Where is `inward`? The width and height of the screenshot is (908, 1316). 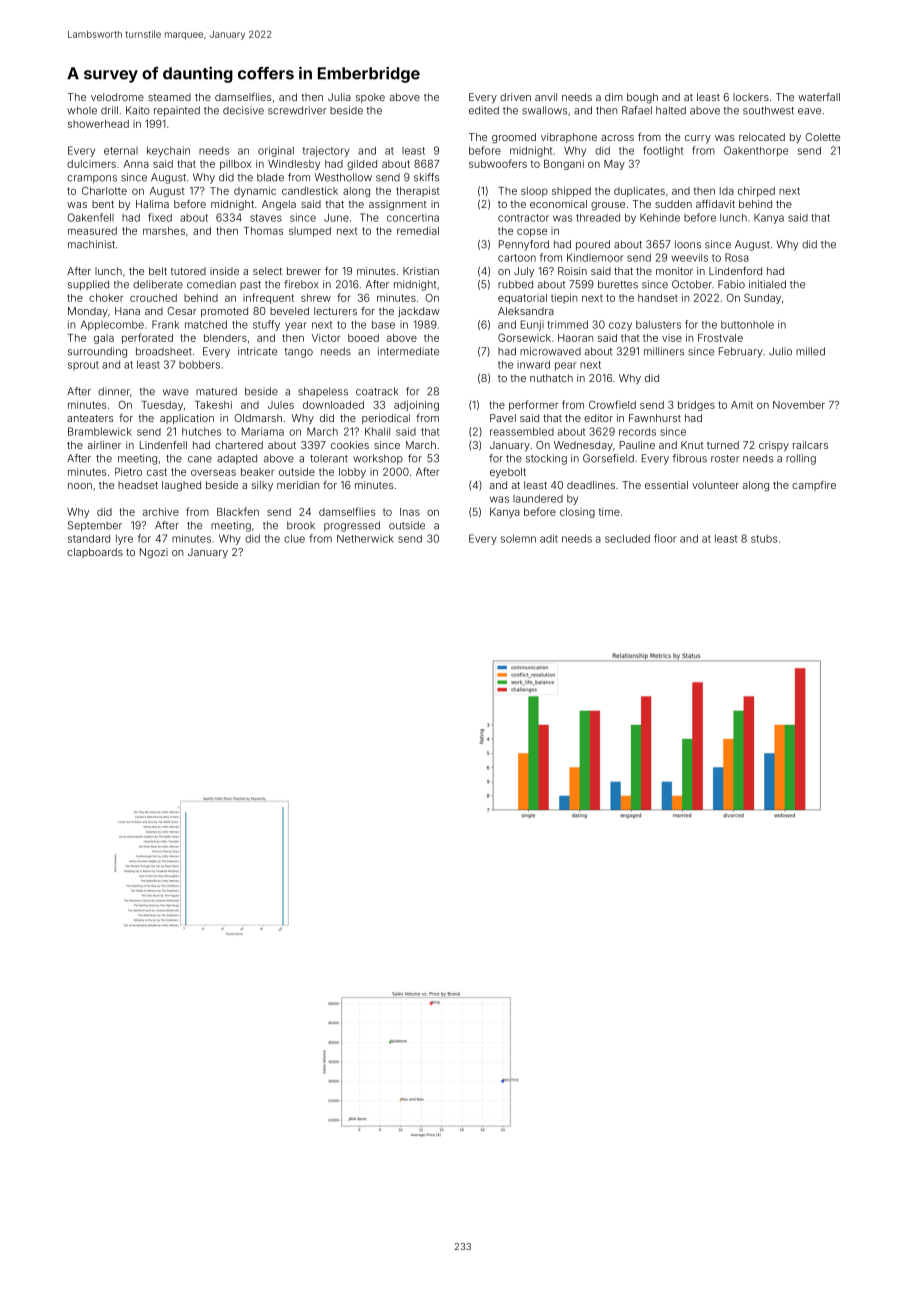
inward is located at coordinates (533, 364).
